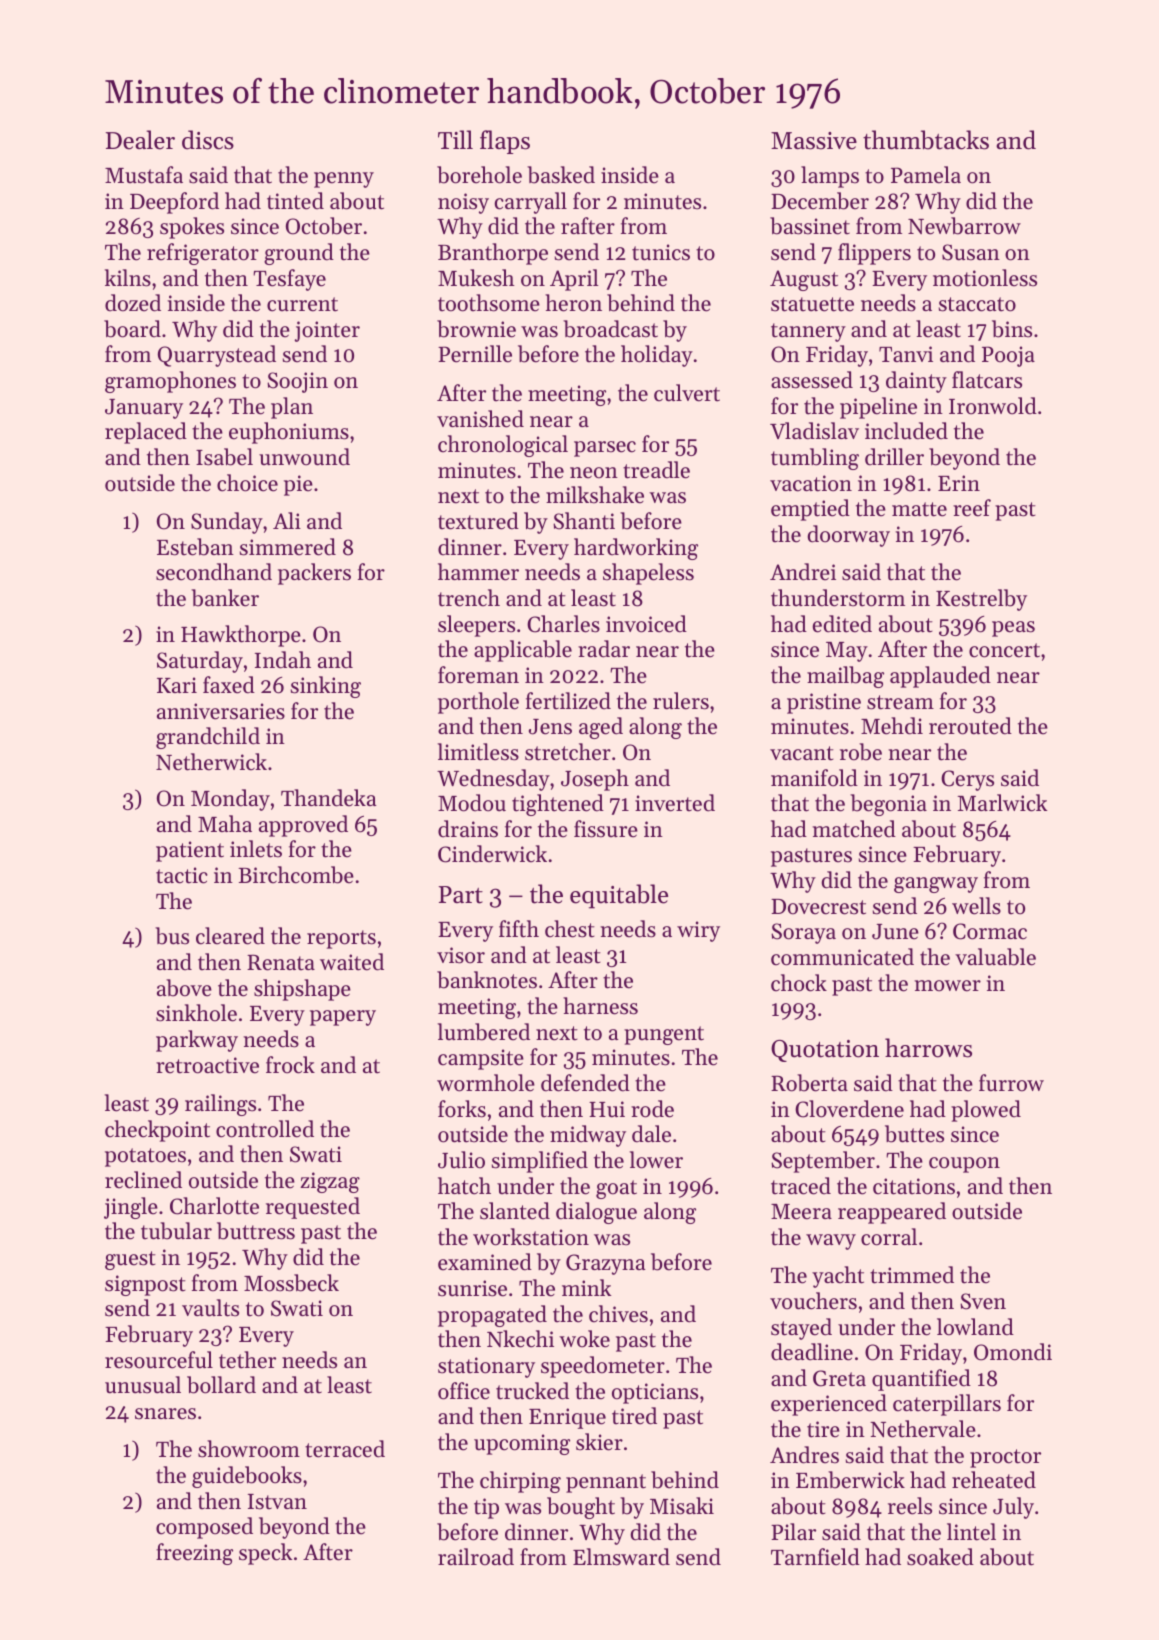 The width and height of the image is (1159, 1640). Describe the element at coordinates (464, 1391) in the image. I see `office` at that location.
